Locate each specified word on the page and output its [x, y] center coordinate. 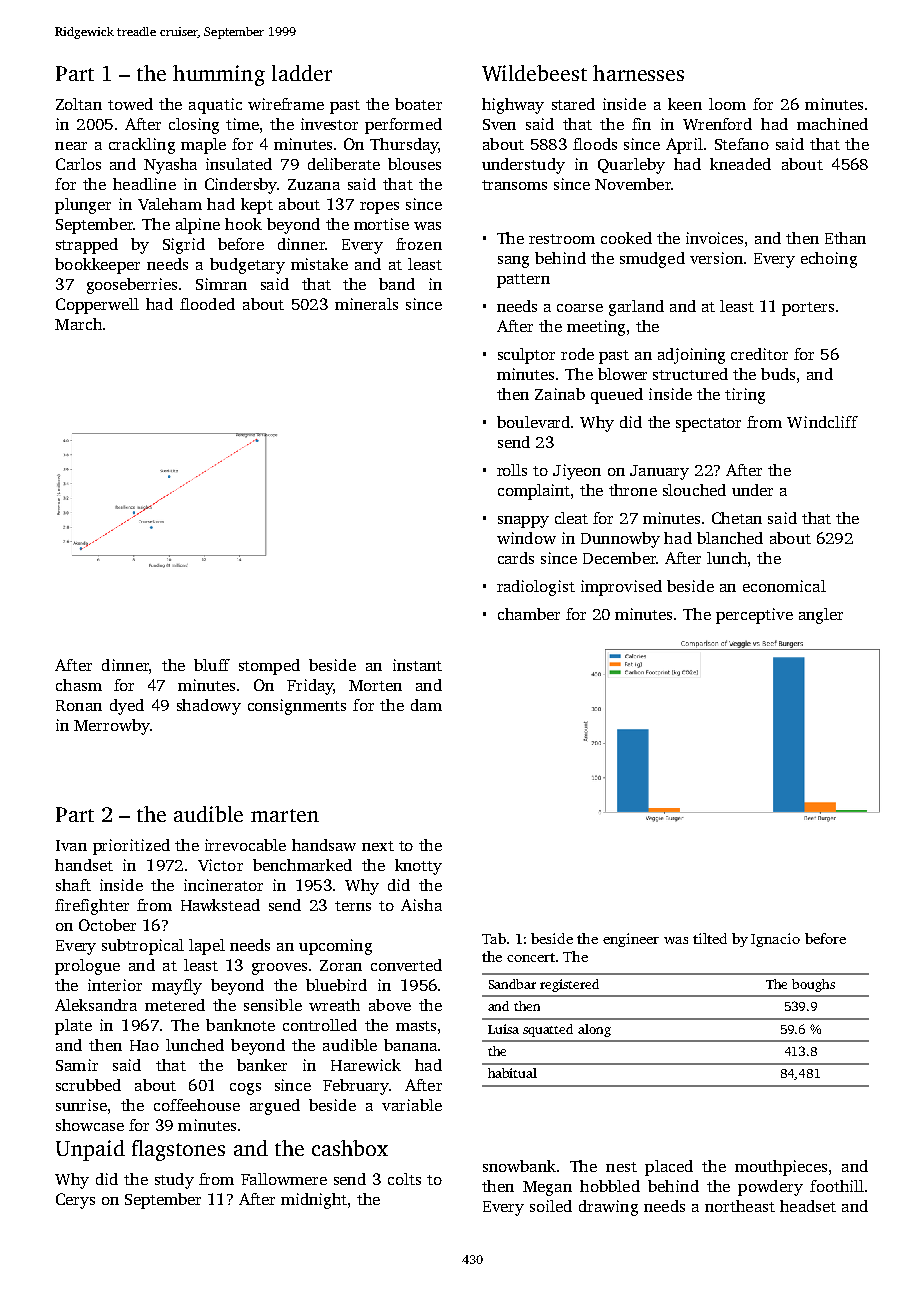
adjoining [691, 356]
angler [821, 616]
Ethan [845, 238]
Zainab [560, 394]
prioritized [131, 847]
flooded [207, 304]
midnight [314, 1201]
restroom [562, 239]
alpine [198, 226]
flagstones [178, 1150]
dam [426, 705]
